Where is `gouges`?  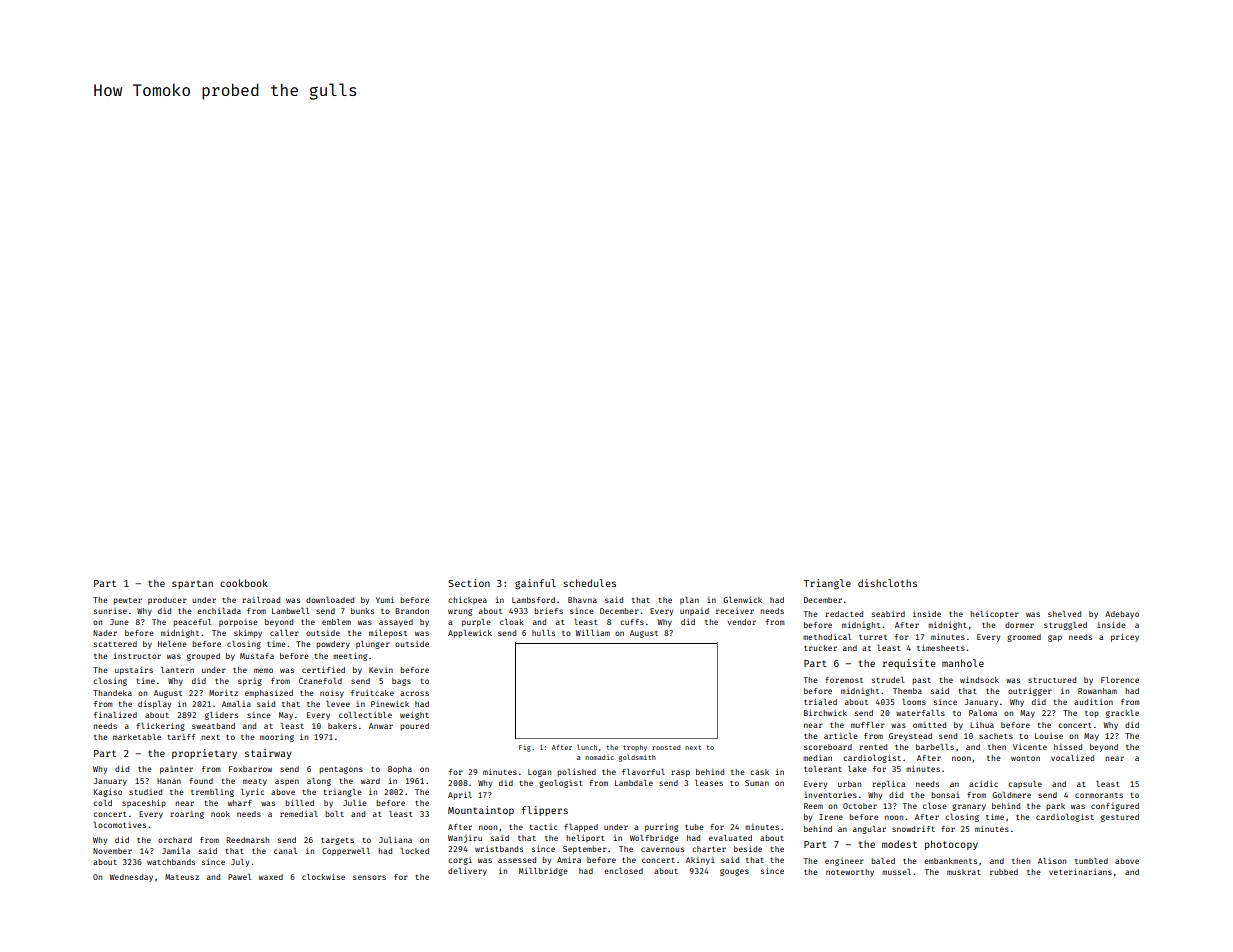
gouges is located at coordinates (734, 872).
